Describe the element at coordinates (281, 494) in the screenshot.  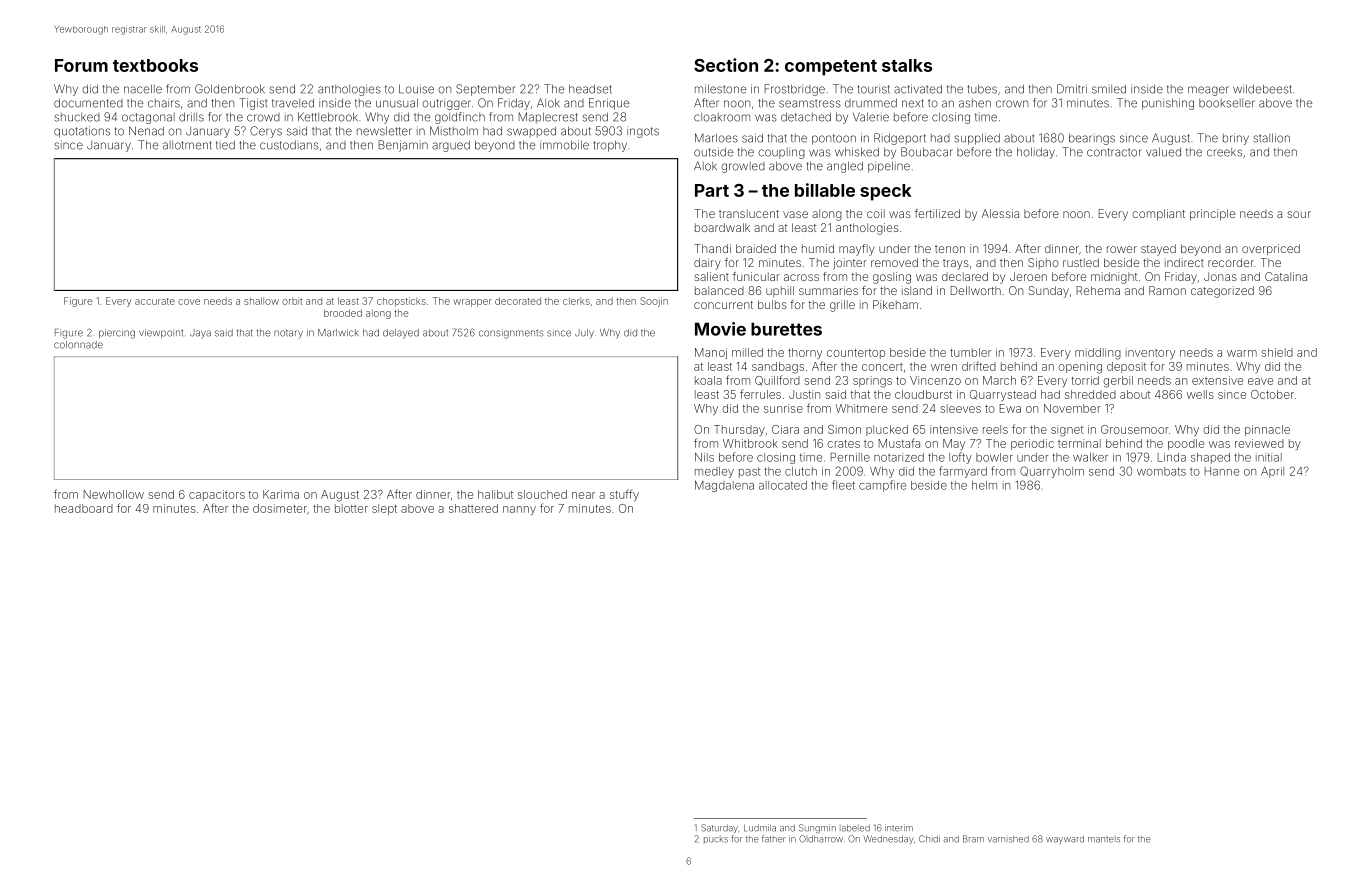
I see `Karima` at that location.
